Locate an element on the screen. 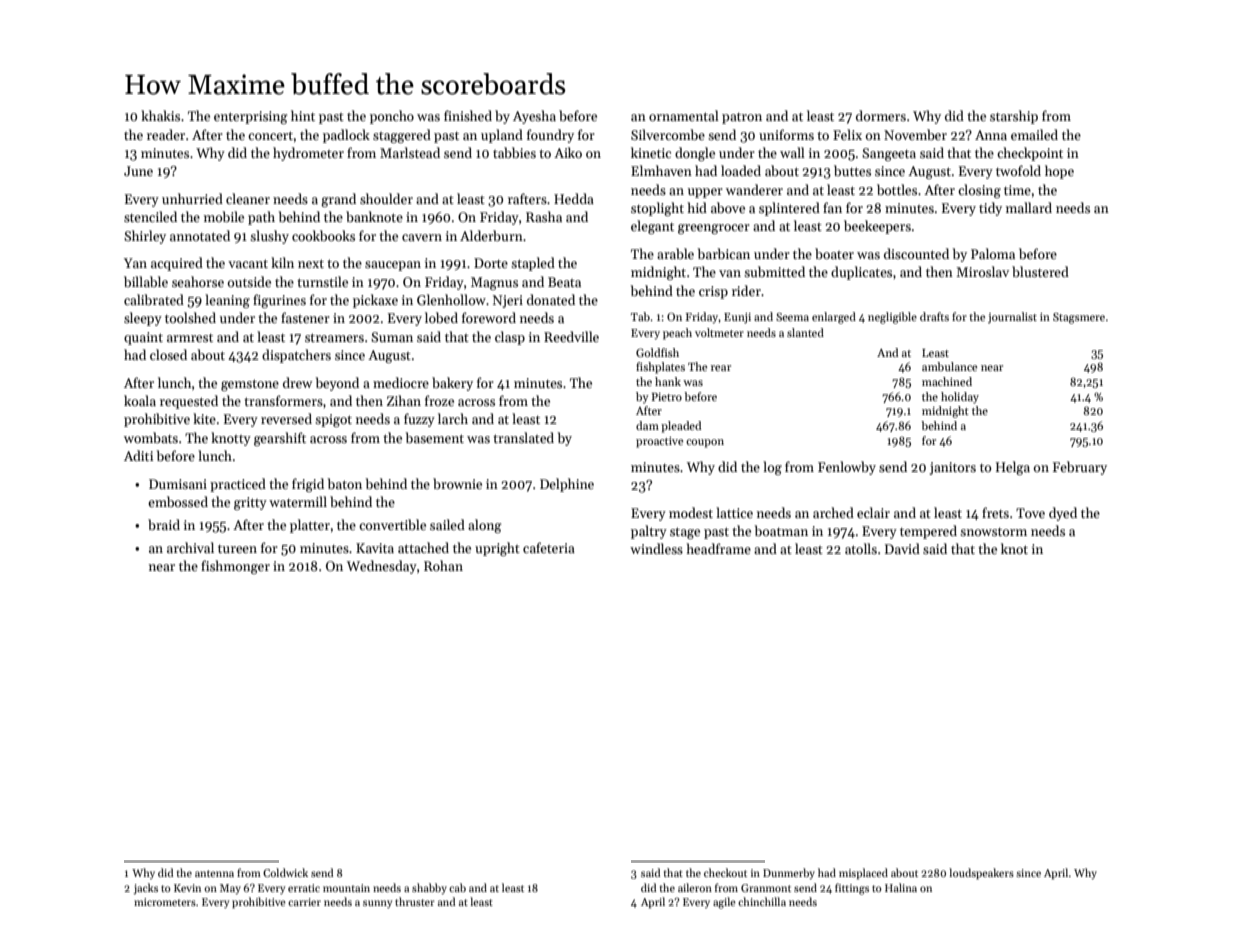  starship is located at coordinates (1014, 117).
